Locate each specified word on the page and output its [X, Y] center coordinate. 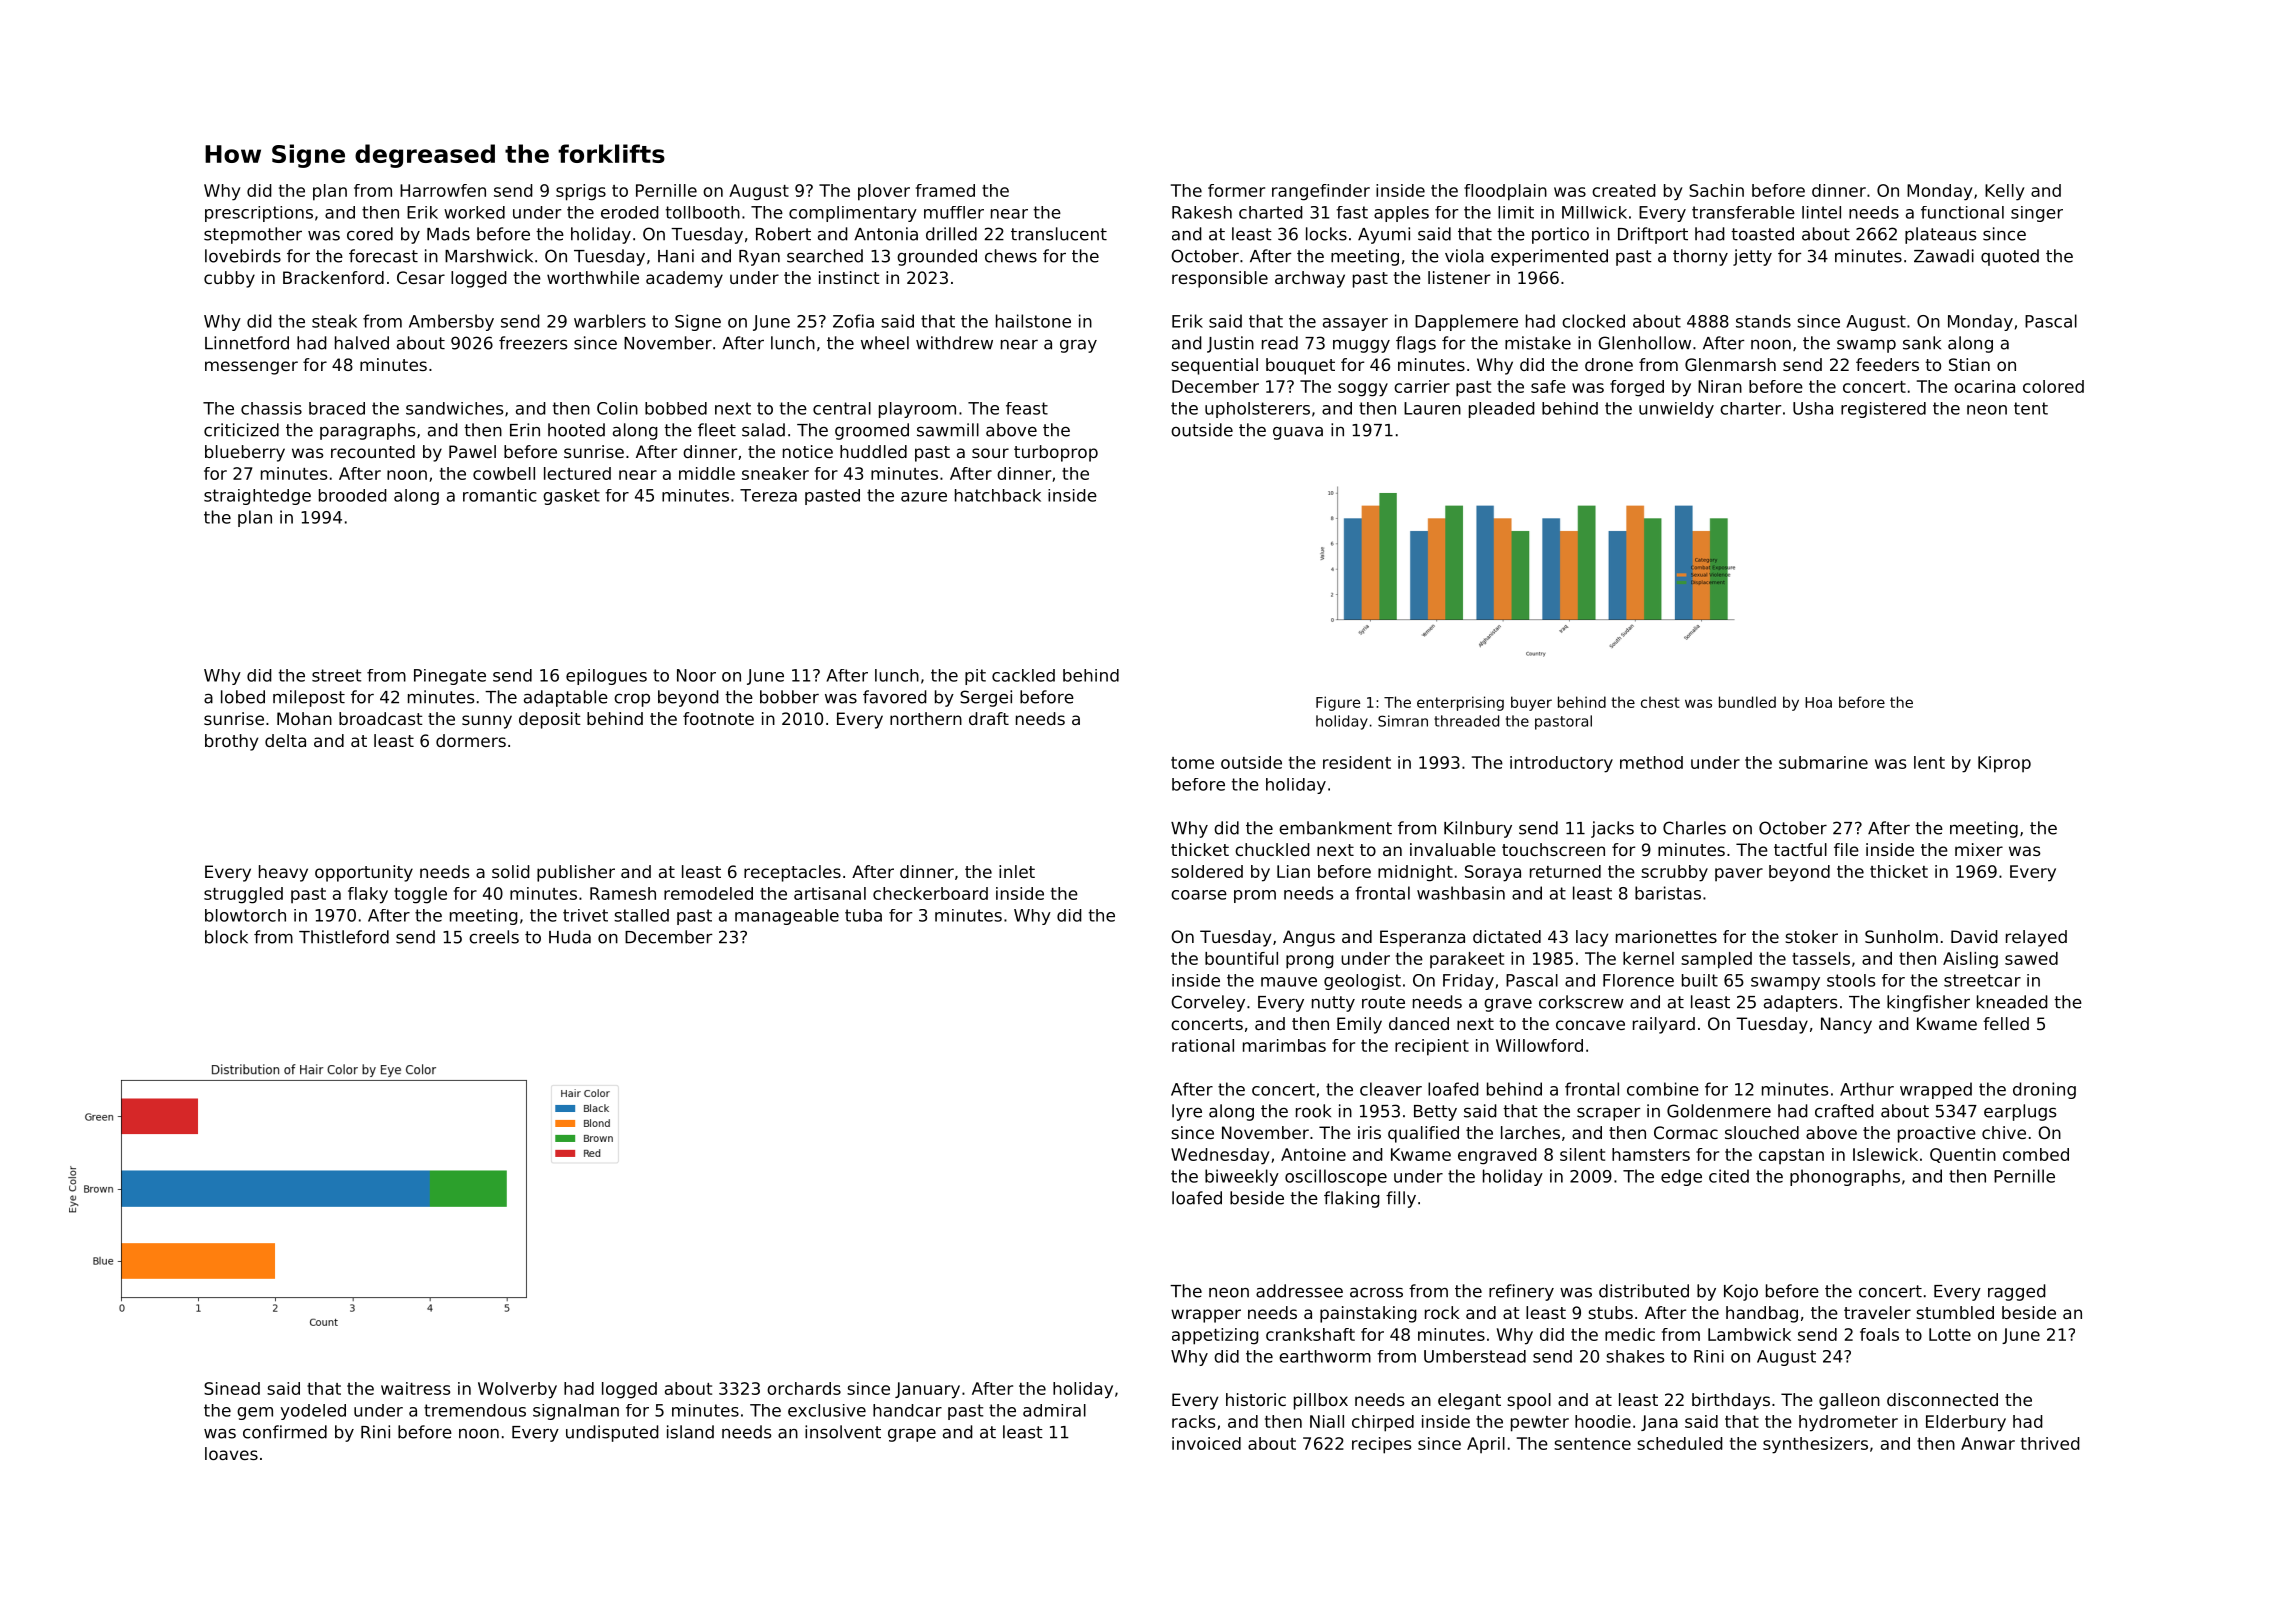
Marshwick [489, 256]
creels [494, 937]
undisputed [612, 1433]
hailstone [1033, 321]
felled [2006, 1023]
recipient [1432, 1047]
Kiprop [2004, 764]
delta [285, 740]
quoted [2010, 257]
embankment [1335, 828]
